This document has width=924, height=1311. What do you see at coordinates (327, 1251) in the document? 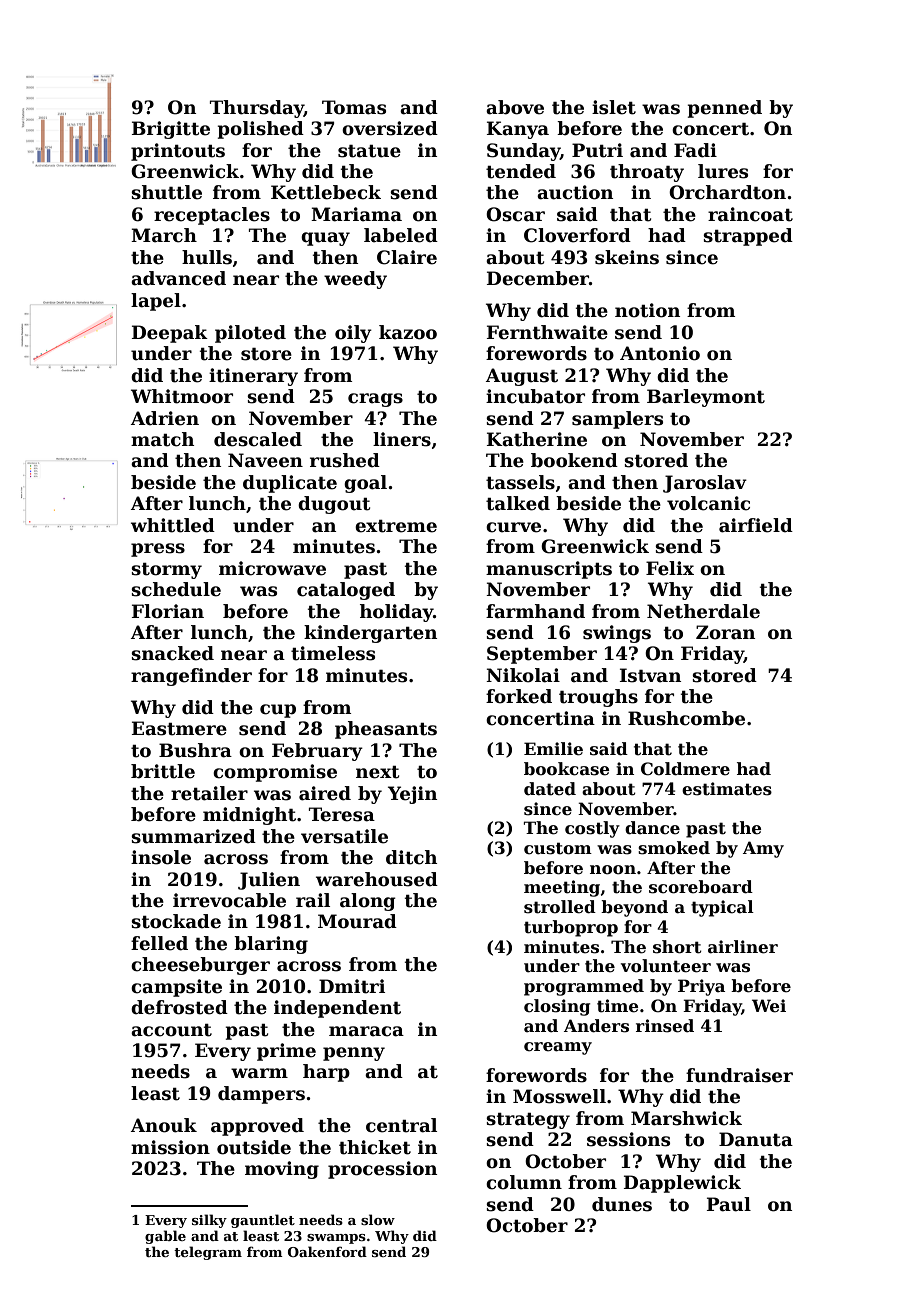
I see `Oakenford` at bounding box center [327, 1251].
